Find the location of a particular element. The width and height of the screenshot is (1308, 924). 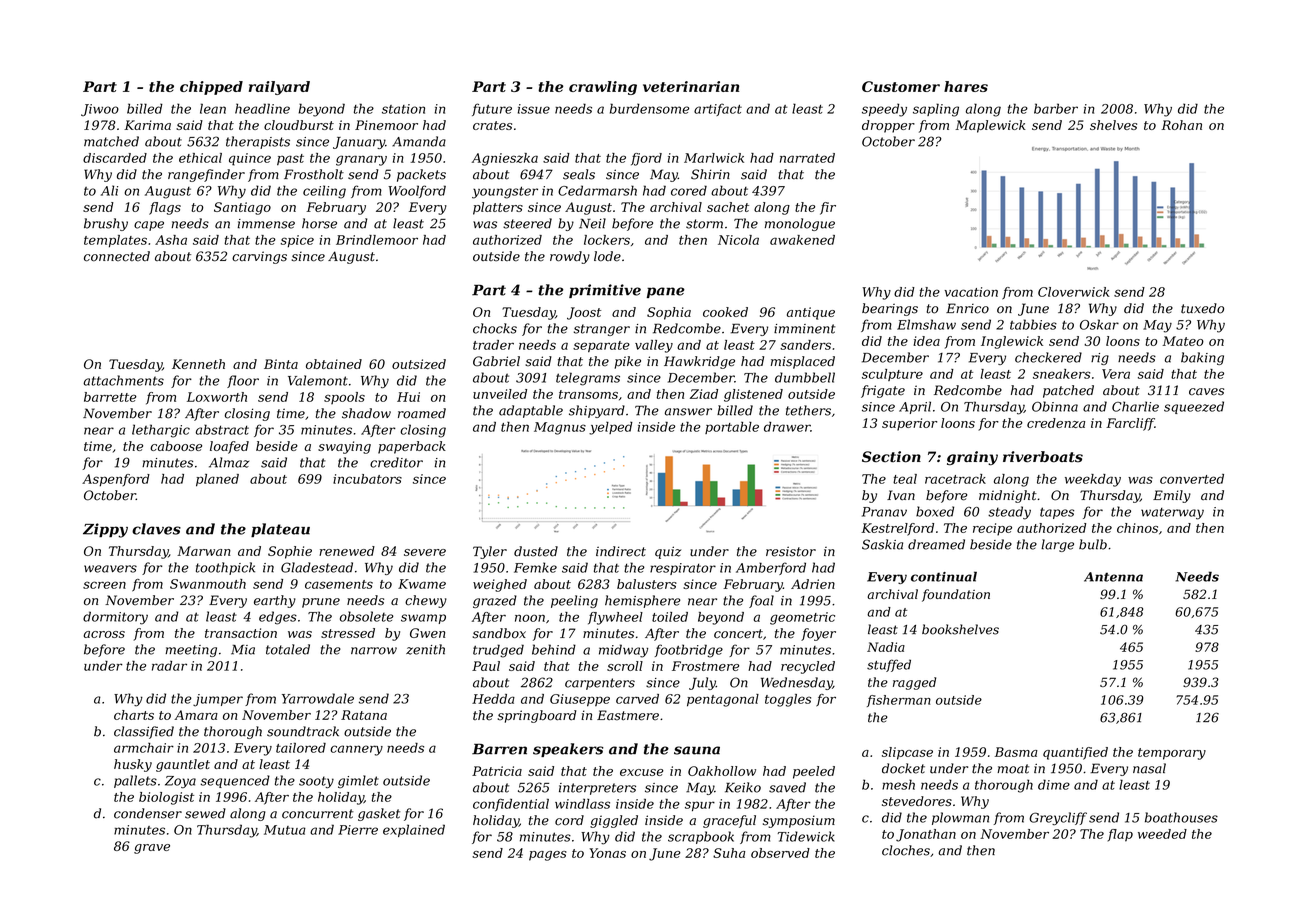

carvings is located at coordinates (259, 257).
